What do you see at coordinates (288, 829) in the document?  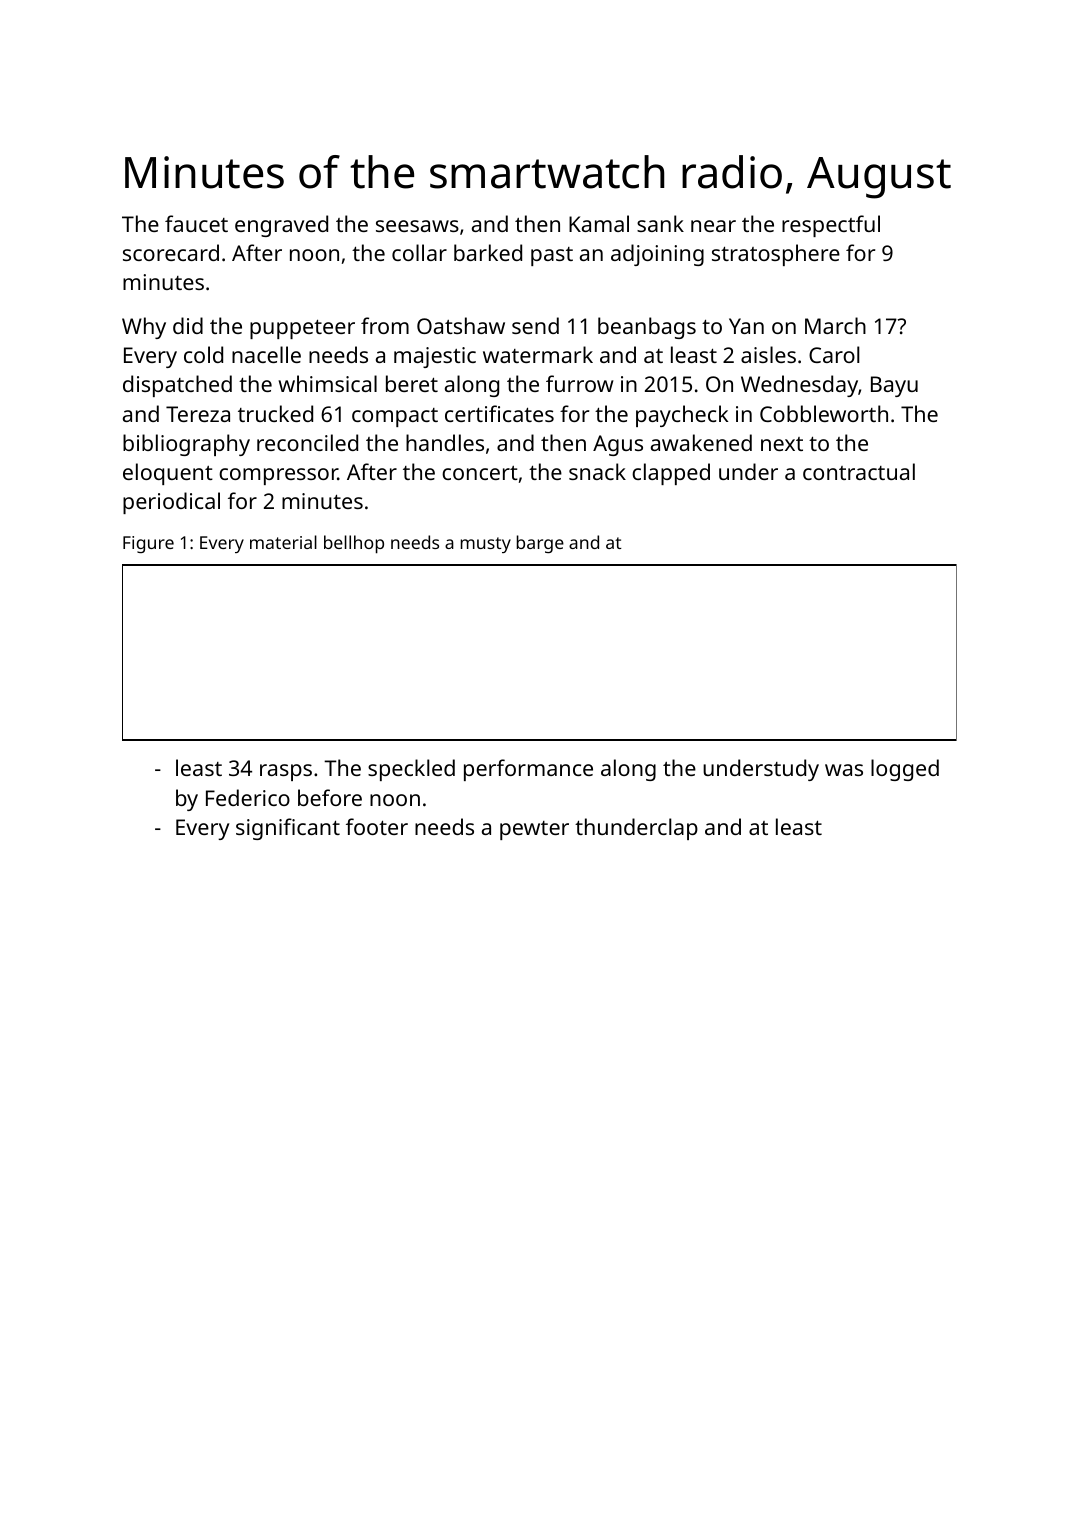 I see `significant` at bounding box center [288, 829].
